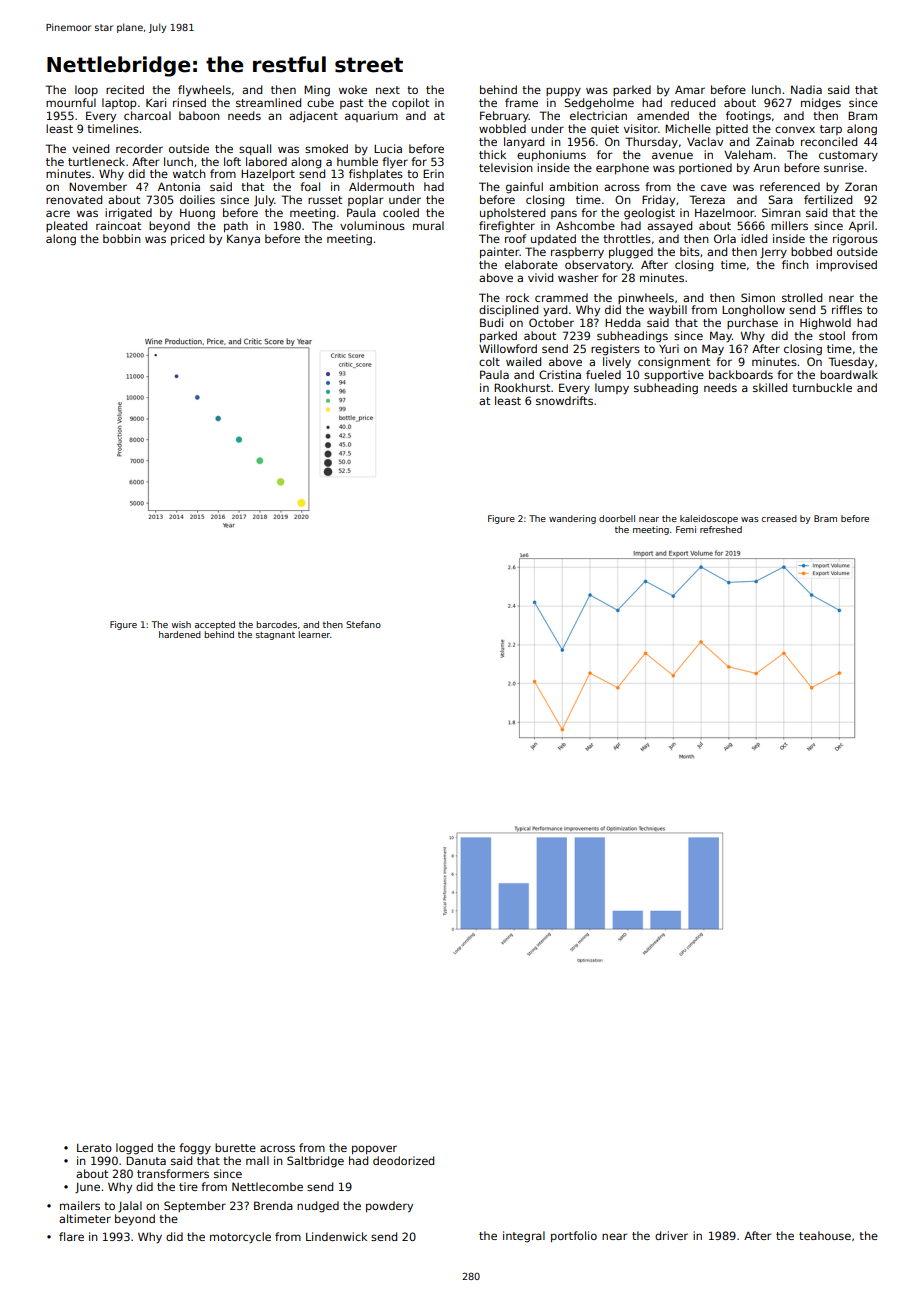 This image has width=924, height=1308. What do you see at coordinates (671, 1235) in the image?
I see `driver` at bounding box center [671, 1235].
